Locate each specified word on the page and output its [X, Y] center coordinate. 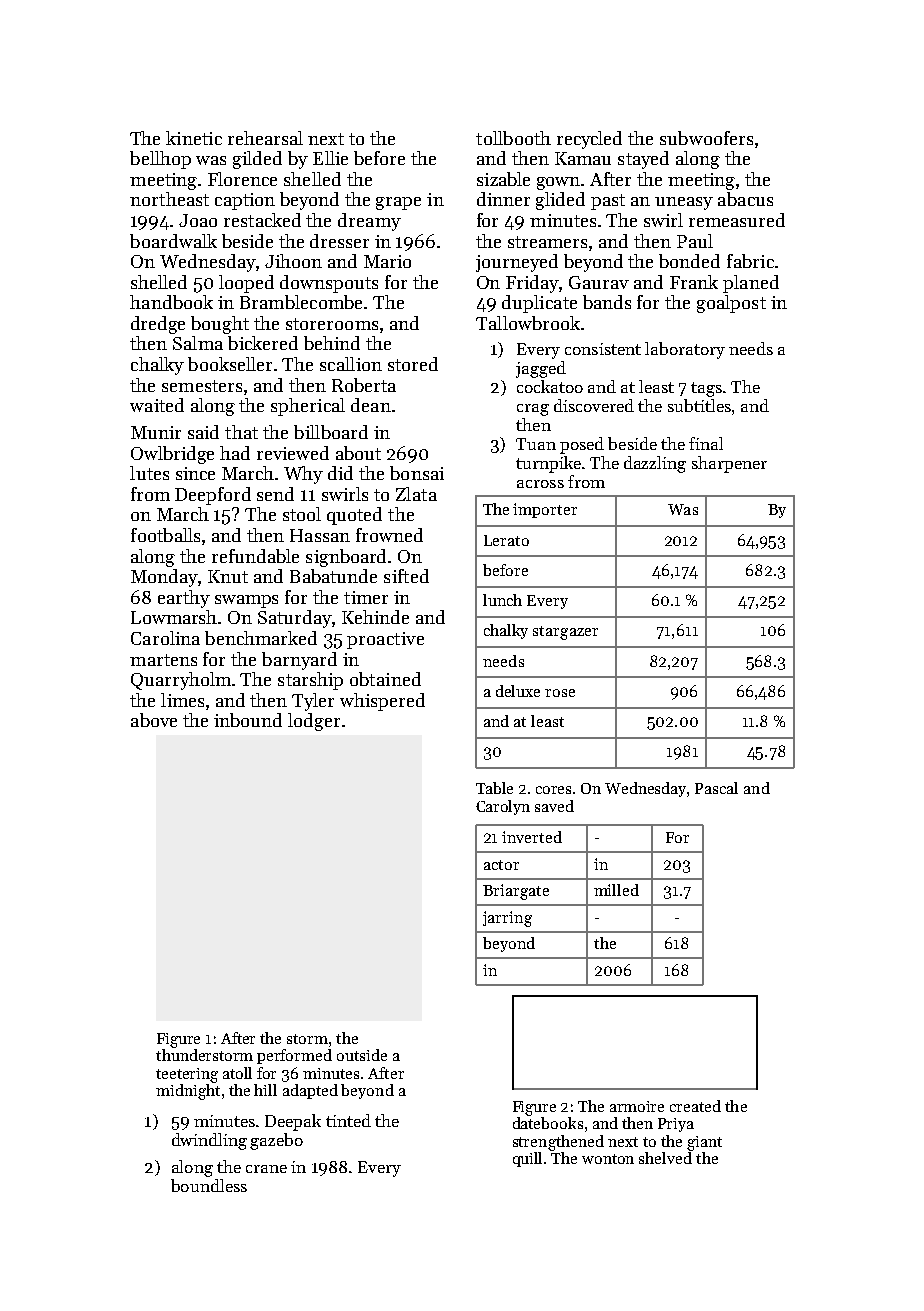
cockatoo [550, 386]
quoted [354, 516]
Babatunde [333, 576]
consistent [603, 349]
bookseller [230, 364]
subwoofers [706, 138]
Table [494, 788]
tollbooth [513, 138]
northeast [169, 199]
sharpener [729, 464]
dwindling [209, 1141]
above [154, 720]
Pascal [716, 788]
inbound [248, 720]
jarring [507, 919]
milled [616, 890]
